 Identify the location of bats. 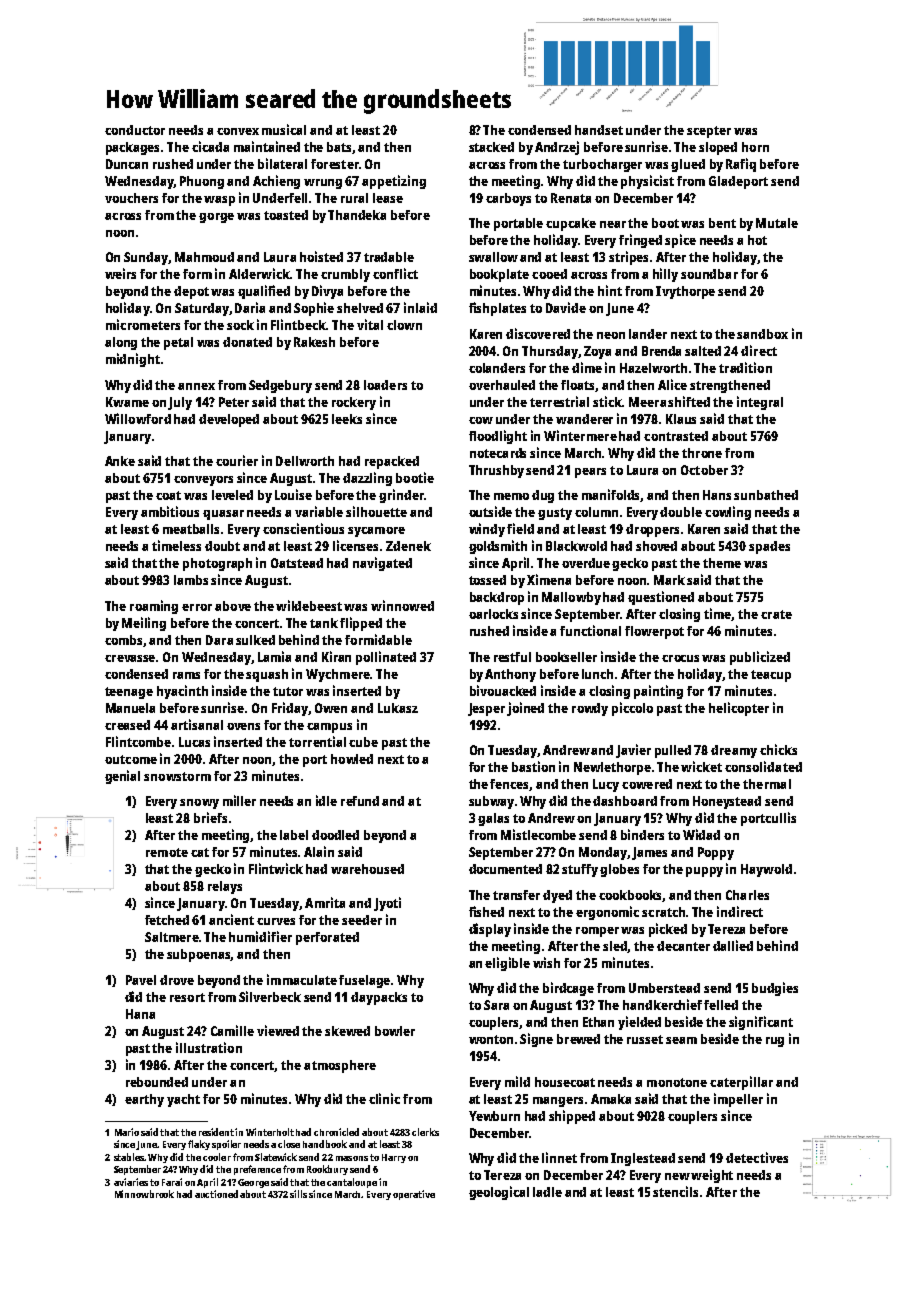
(340, 148).
